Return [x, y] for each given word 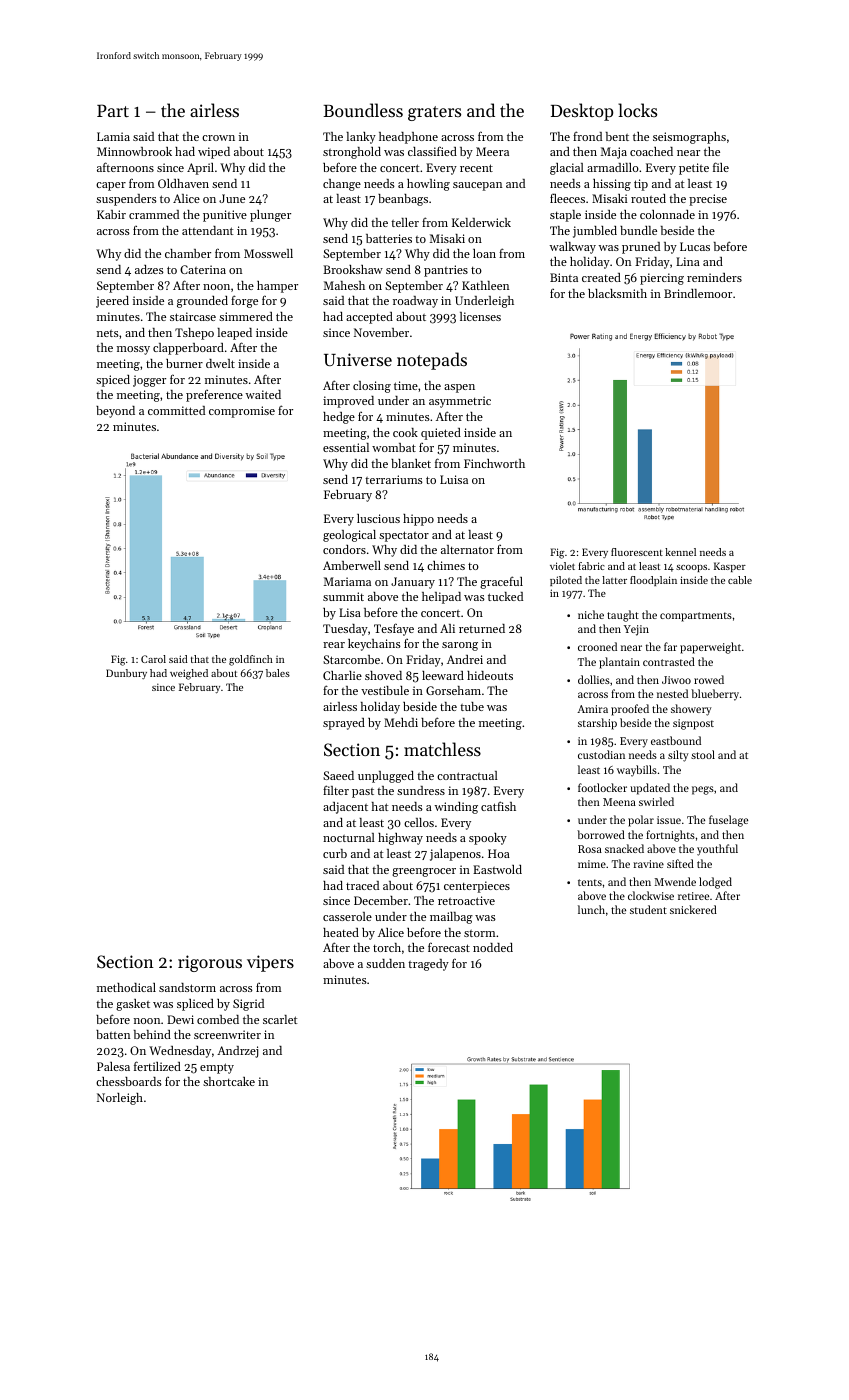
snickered [693, 909]
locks [637, 110]
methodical [126, 987]
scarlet [280, 1019]
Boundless [363, 110]
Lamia [113, 136]
